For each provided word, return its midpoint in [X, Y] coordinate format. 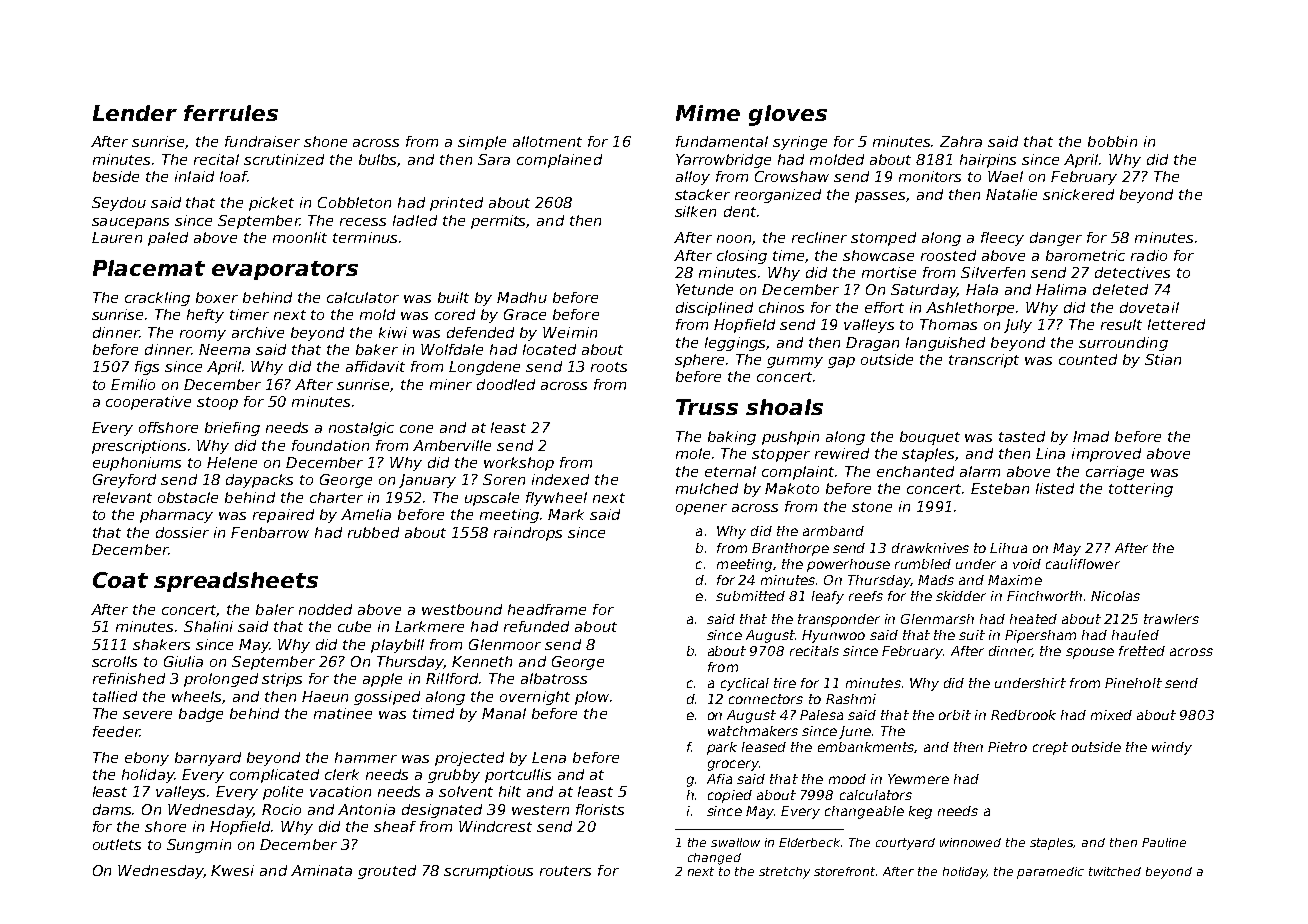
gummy [795, 362]
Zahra [961, 141]
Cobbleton [354, 202]
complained [559, 161]
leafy [828, 597]
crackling [157, 299]
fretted [1142, 651]
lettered [1176, 324]
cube [354, 626]
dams [113, 809]
